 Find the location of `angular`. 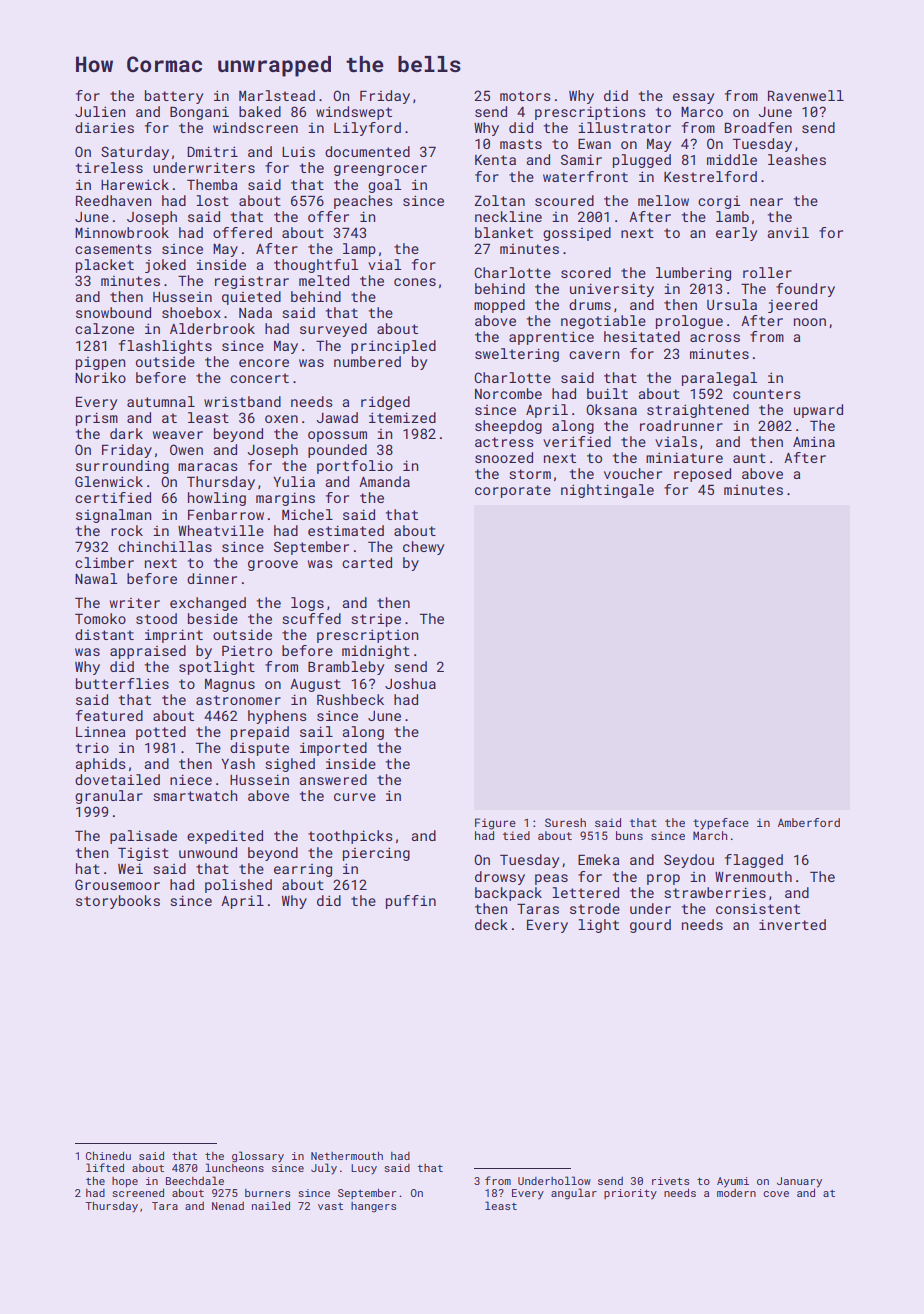

angular is located at coordinates (574, 1194).
